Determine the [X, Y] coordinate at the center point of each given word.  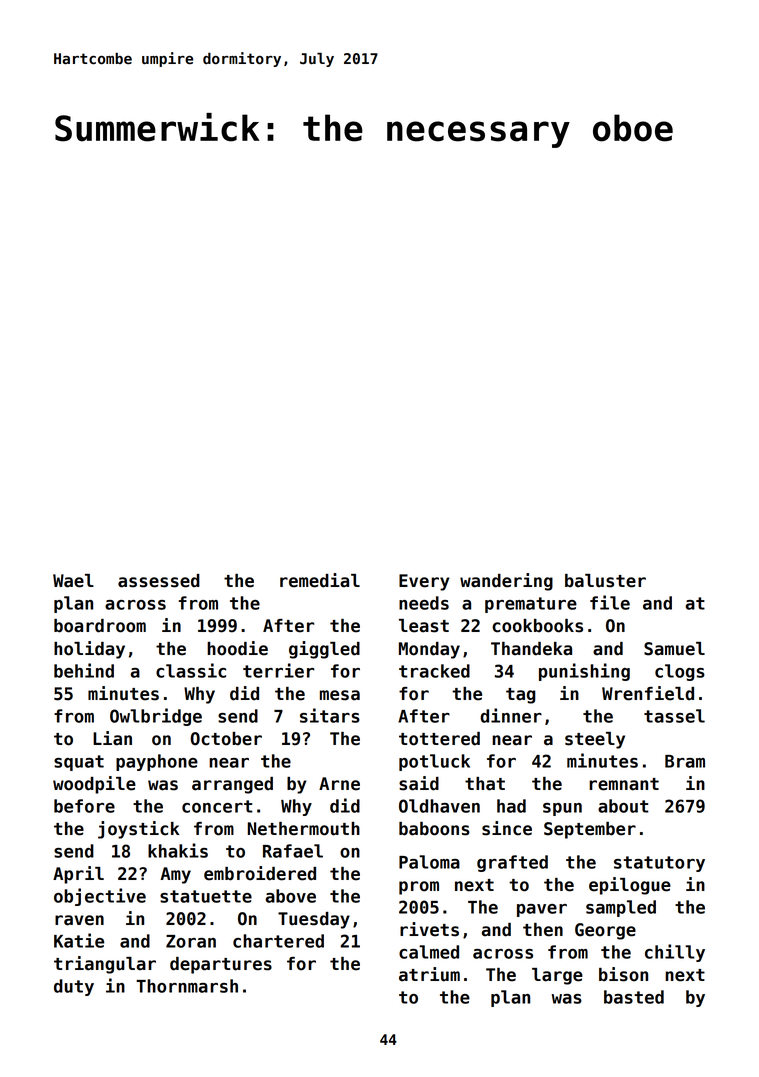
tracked [434, 671]
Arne [339, 784]
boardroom [100, 626]
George [605, 931]
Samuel [674, 649]
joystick [139, 830]
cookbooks [537, 626]
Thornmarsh [187, 986]
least [424, 626]
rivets [429, 929]
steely [595, 740]
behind [84, 670]
